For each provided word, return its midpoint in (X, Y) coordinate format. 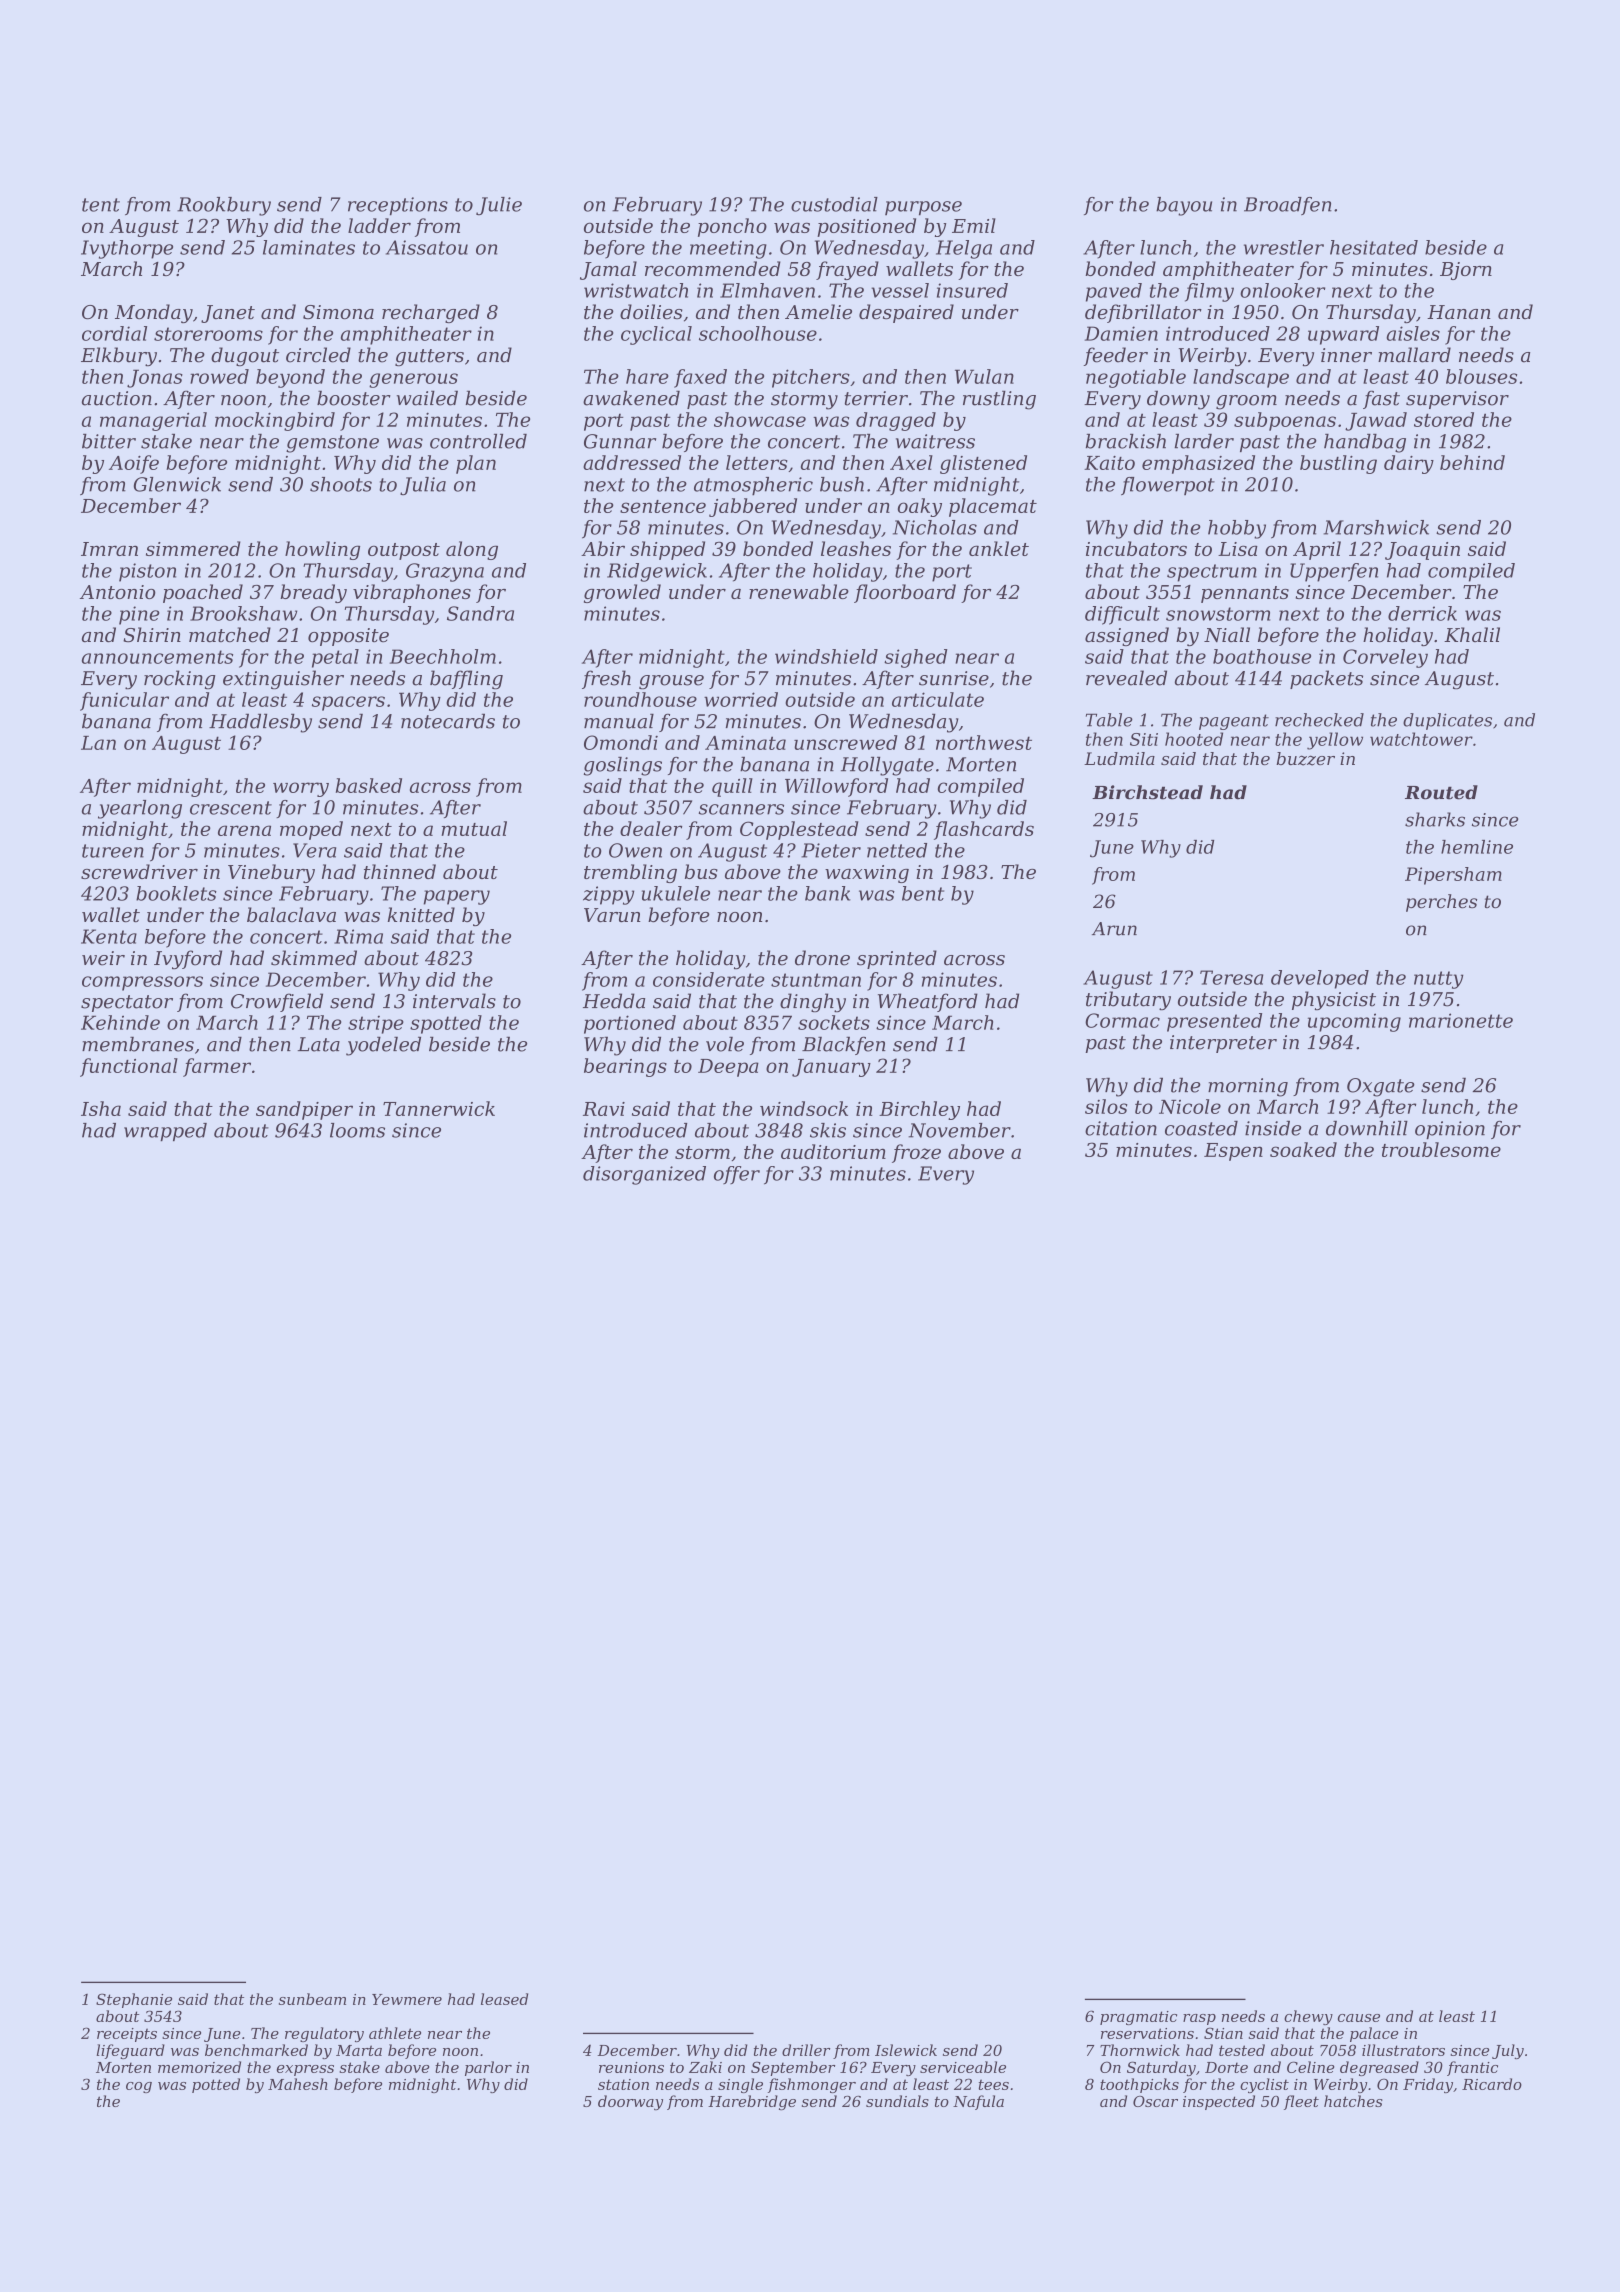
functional (129, 1067)
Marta (359, 2050)
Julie (499, 206)
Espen (1233, 1152)
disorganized (644, 1175)
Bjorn (1466, 271)
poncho (732, 227)
